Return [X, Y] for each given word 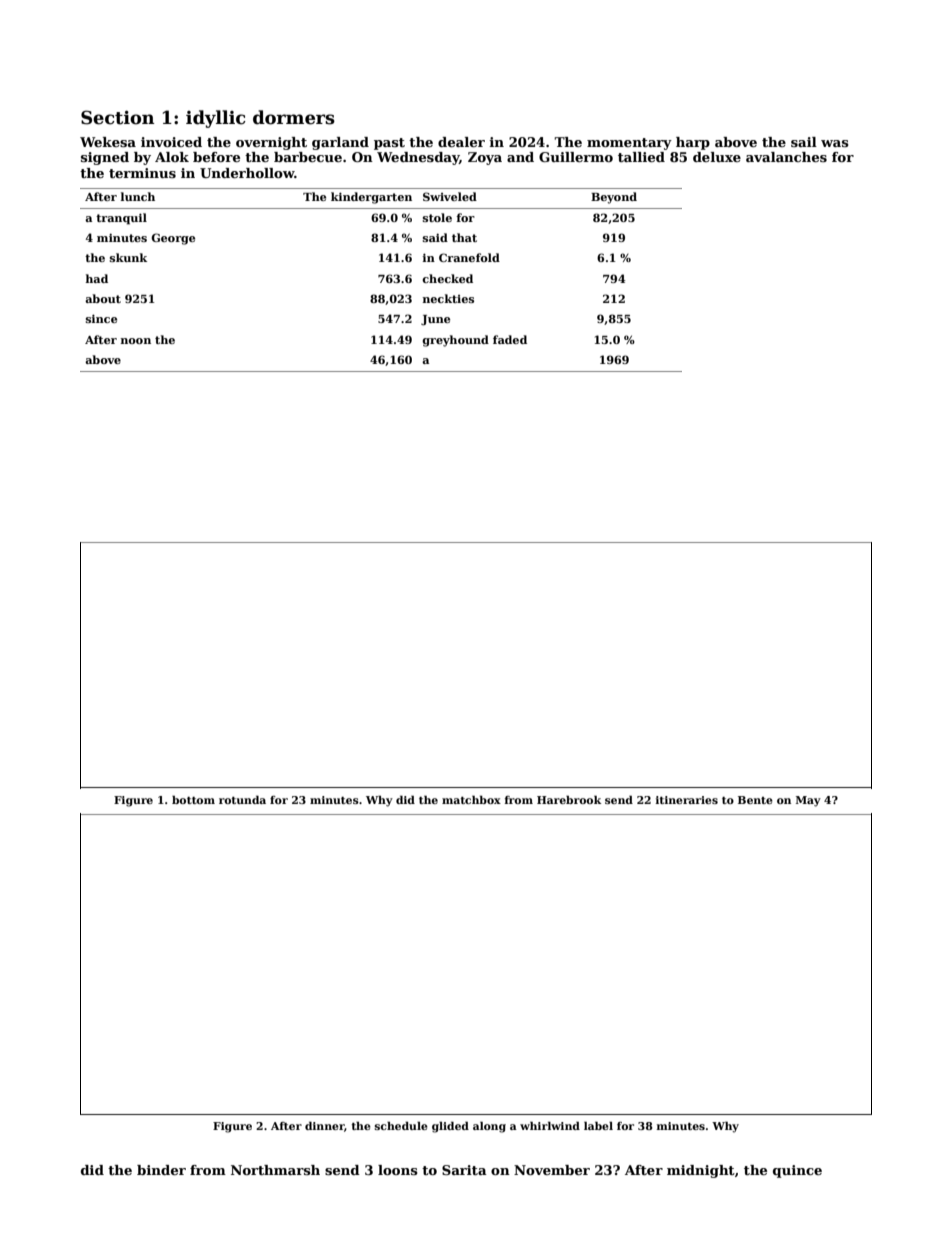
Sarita [464, 1170]
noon [135, 341]
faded [510, 339]
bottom [193, 799]
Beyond [614, 198]
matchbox [471, 799]
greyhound [455, 341]
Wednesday [418, 158]
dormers [294, 117]
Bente [755, 800]
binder [161, 1170]
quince [797, 1171]
